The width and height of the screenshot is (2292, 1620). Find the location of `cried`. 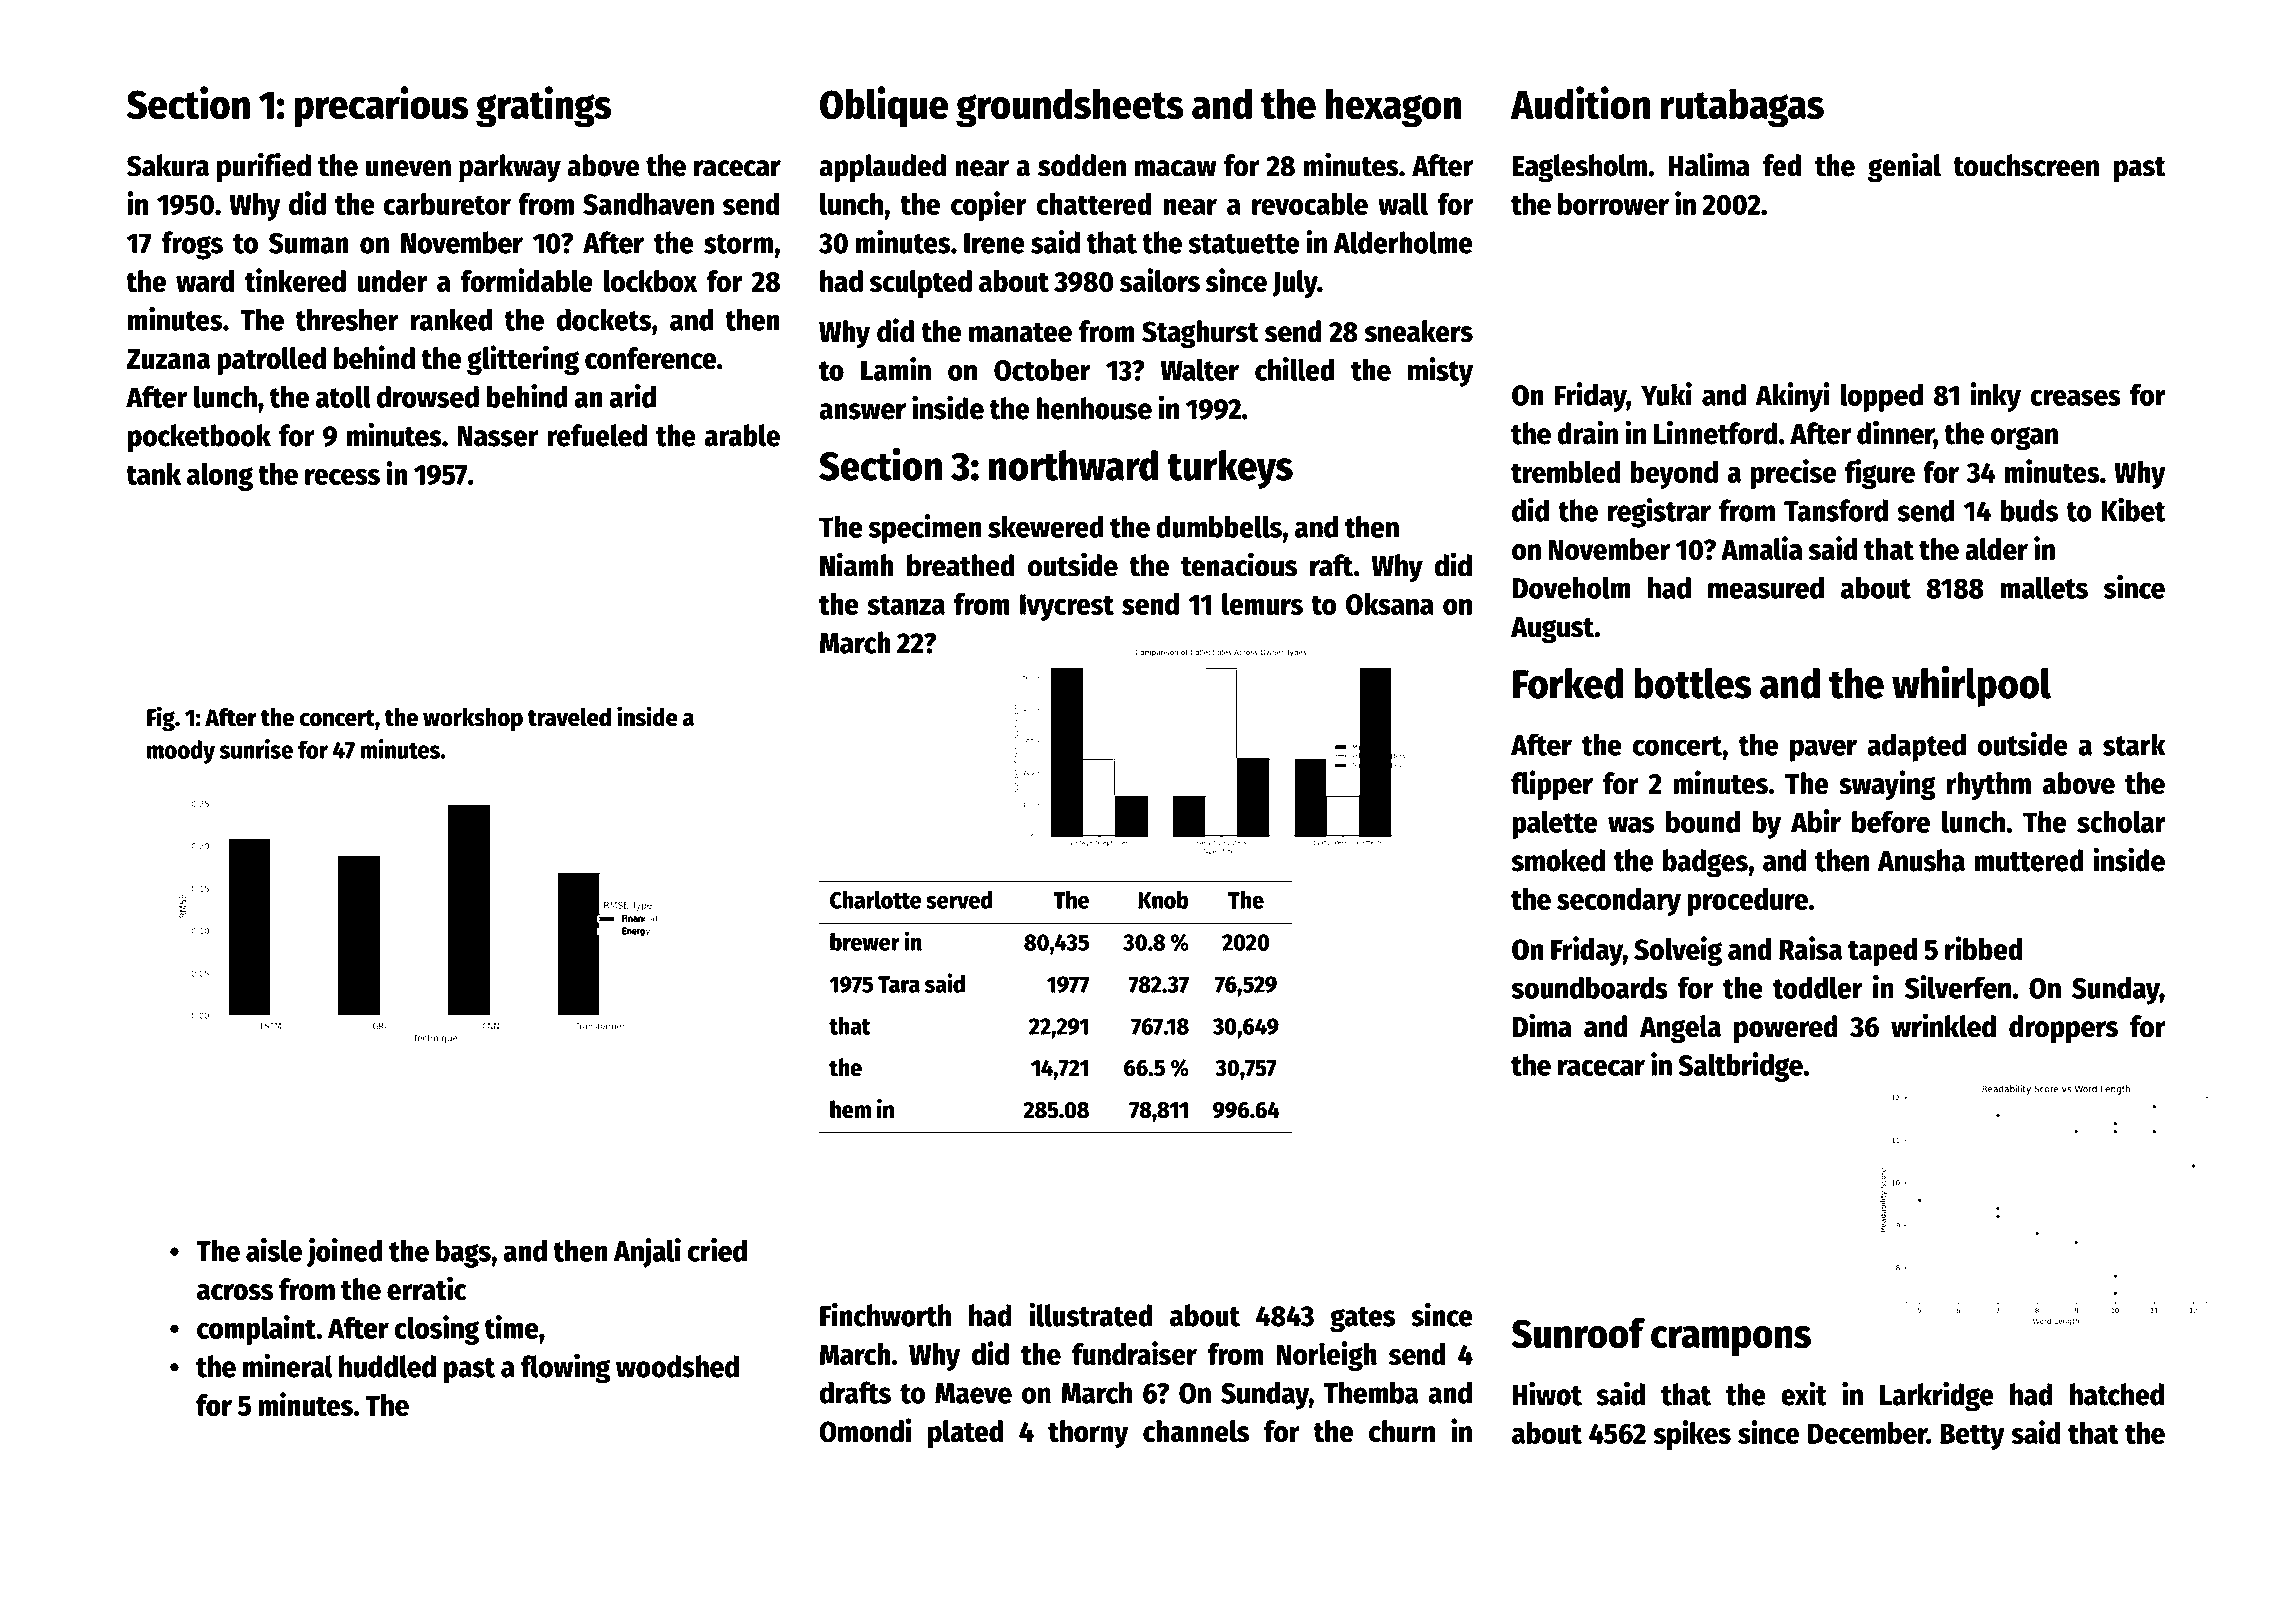

cried is located at coordinates (717, 1250).
